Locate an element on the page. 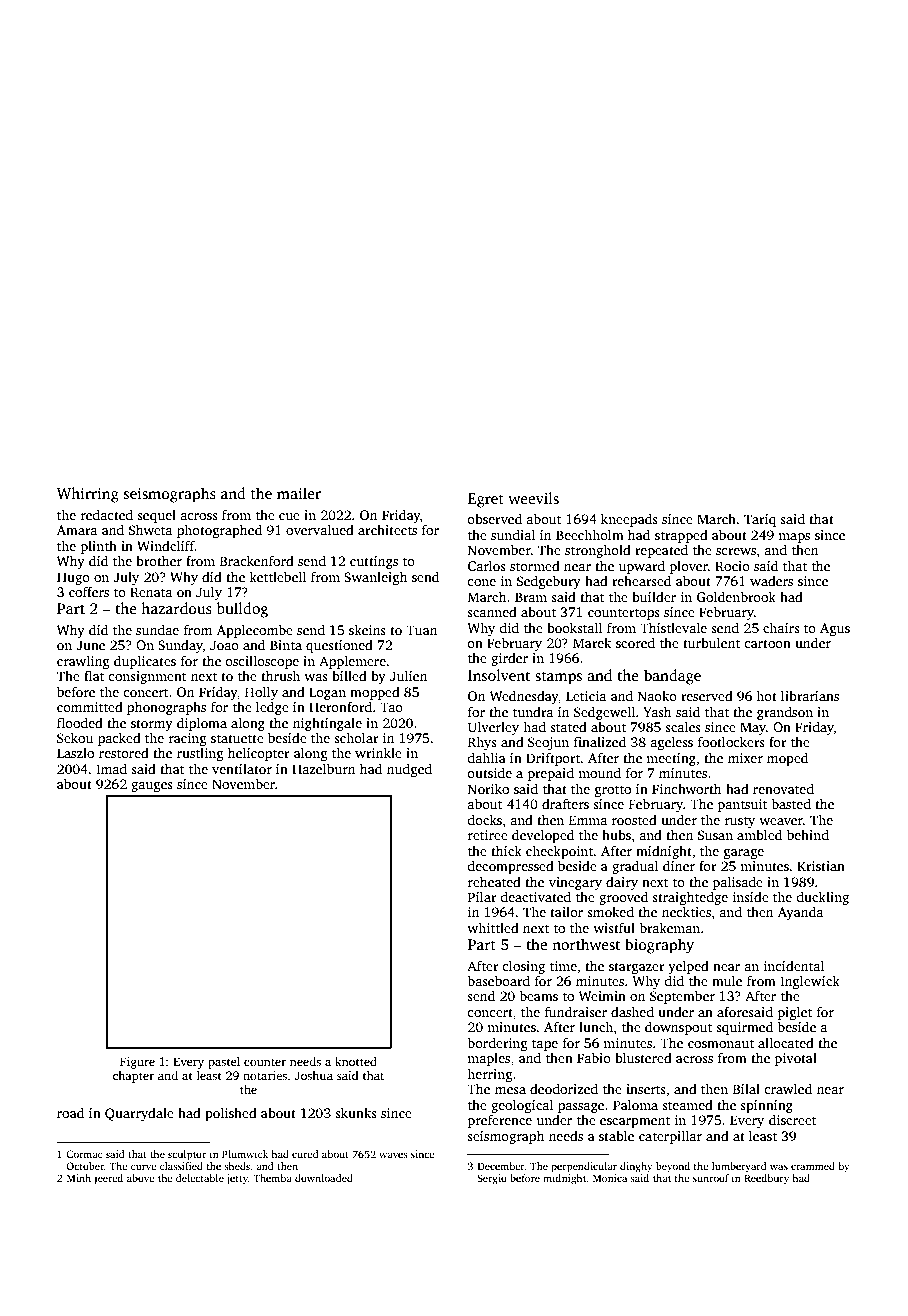  ventilator is located at coordinates (242, 769).
